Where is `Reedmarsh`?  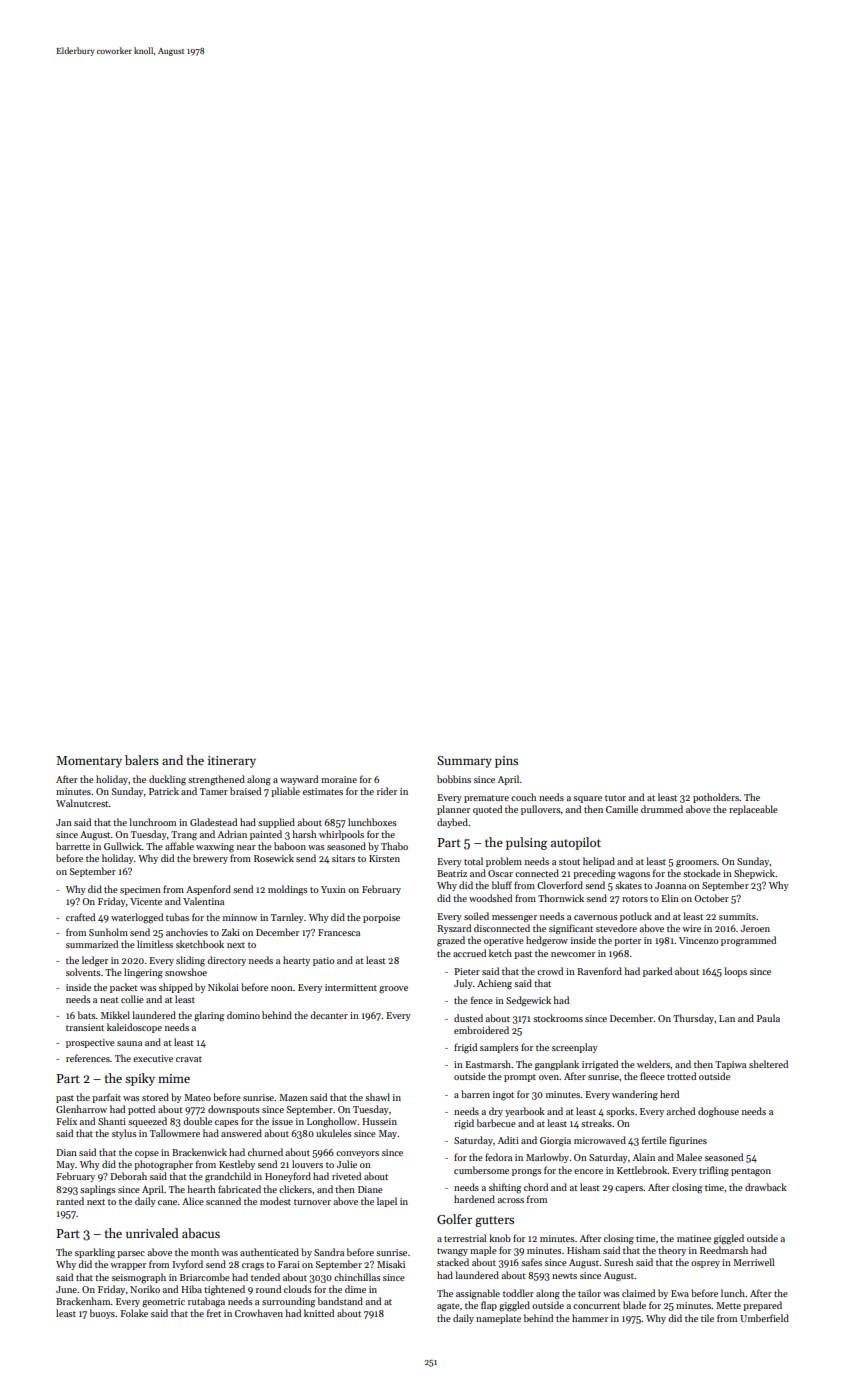 Reedmarsh is located at coordinates (724, 1250).
